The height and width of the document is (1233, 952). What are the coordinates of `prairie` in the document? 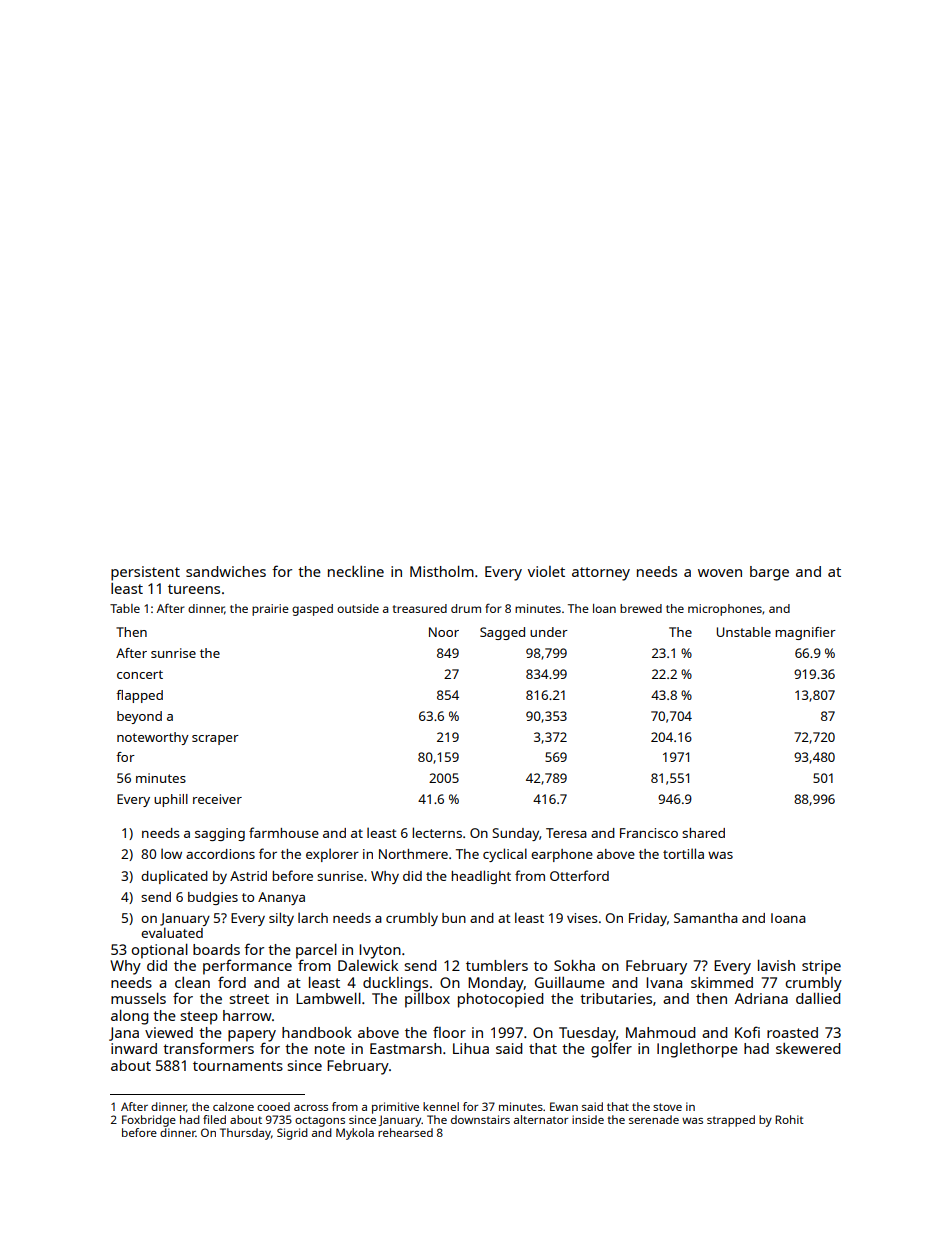 It's located at (270, 610).
